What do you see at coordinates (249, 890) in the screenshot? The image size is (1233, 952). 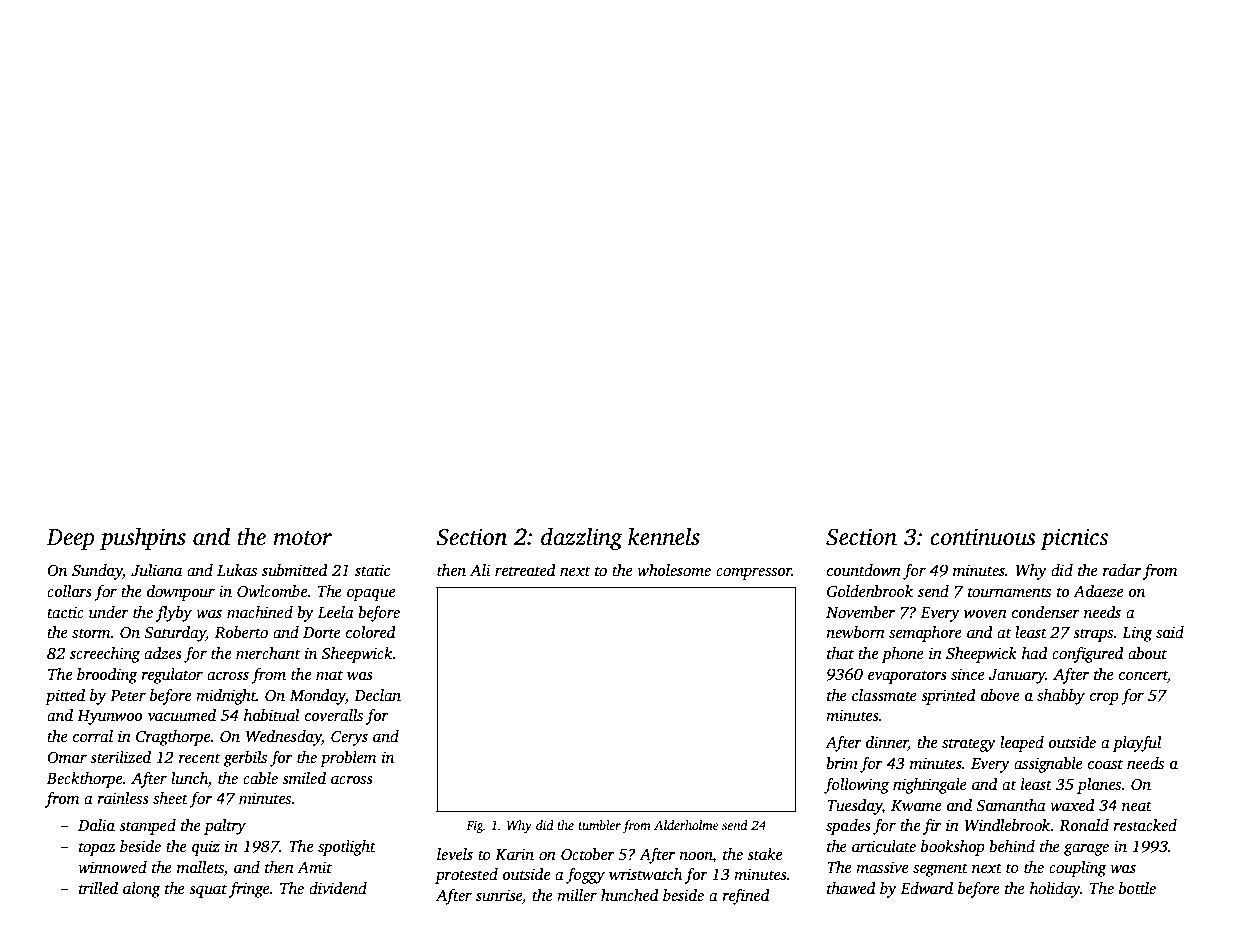 I see `fringe` at bounding box center [249, 890].
